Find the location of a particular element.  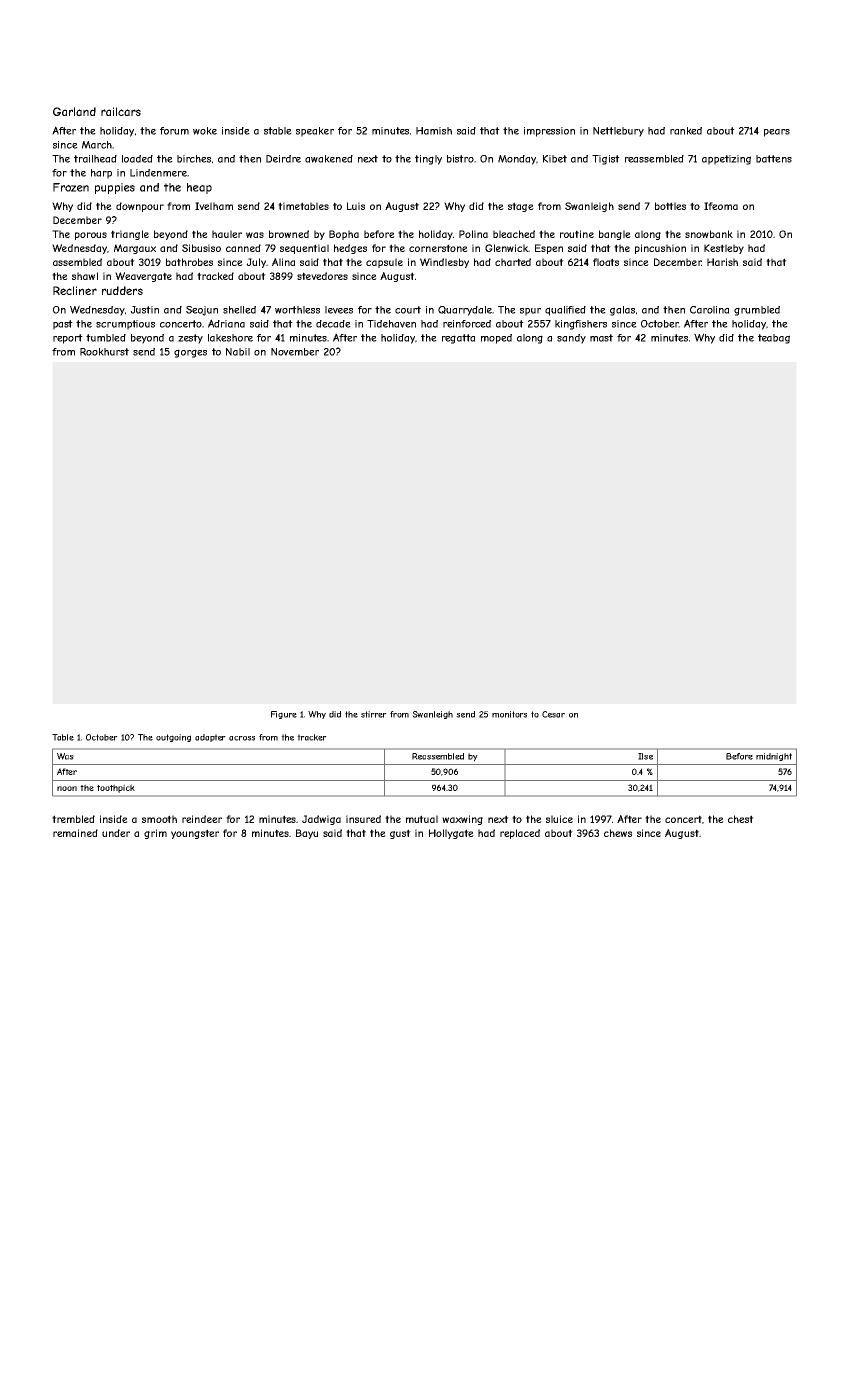

gorges is located at coordinates (190, 353).
